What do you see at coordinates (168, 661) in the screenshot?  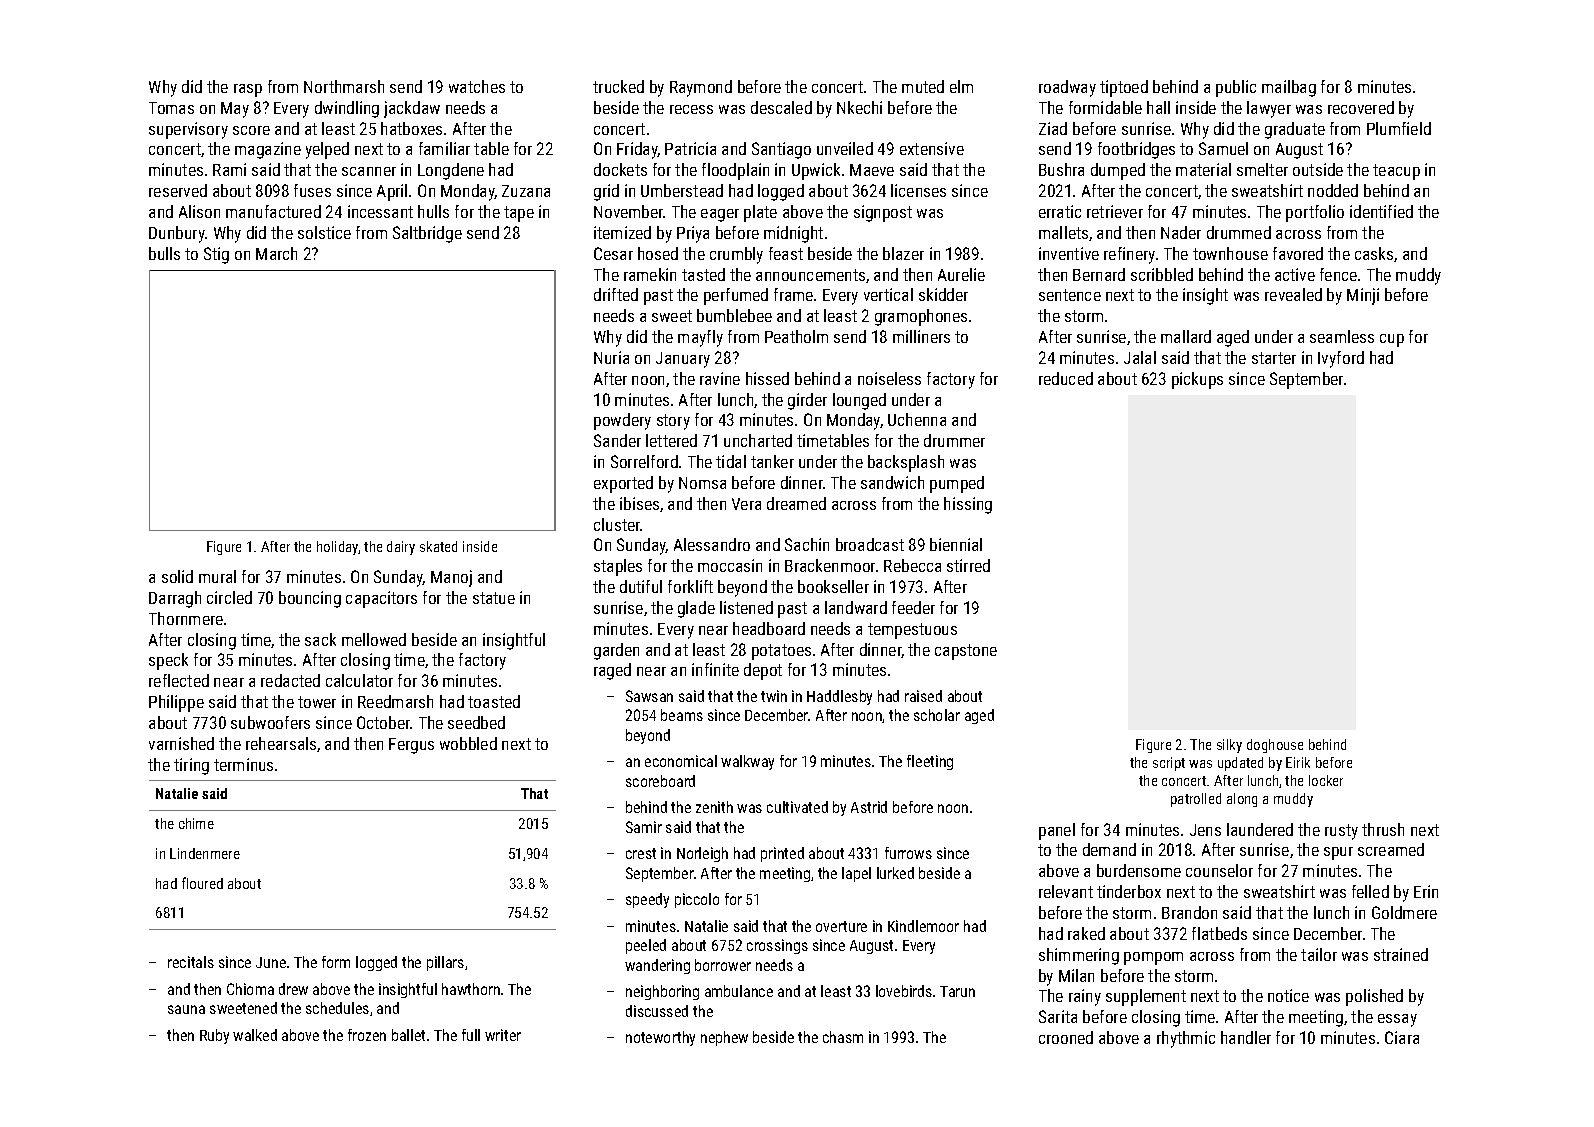 I see `speck` at bounding box center [168, 661].
